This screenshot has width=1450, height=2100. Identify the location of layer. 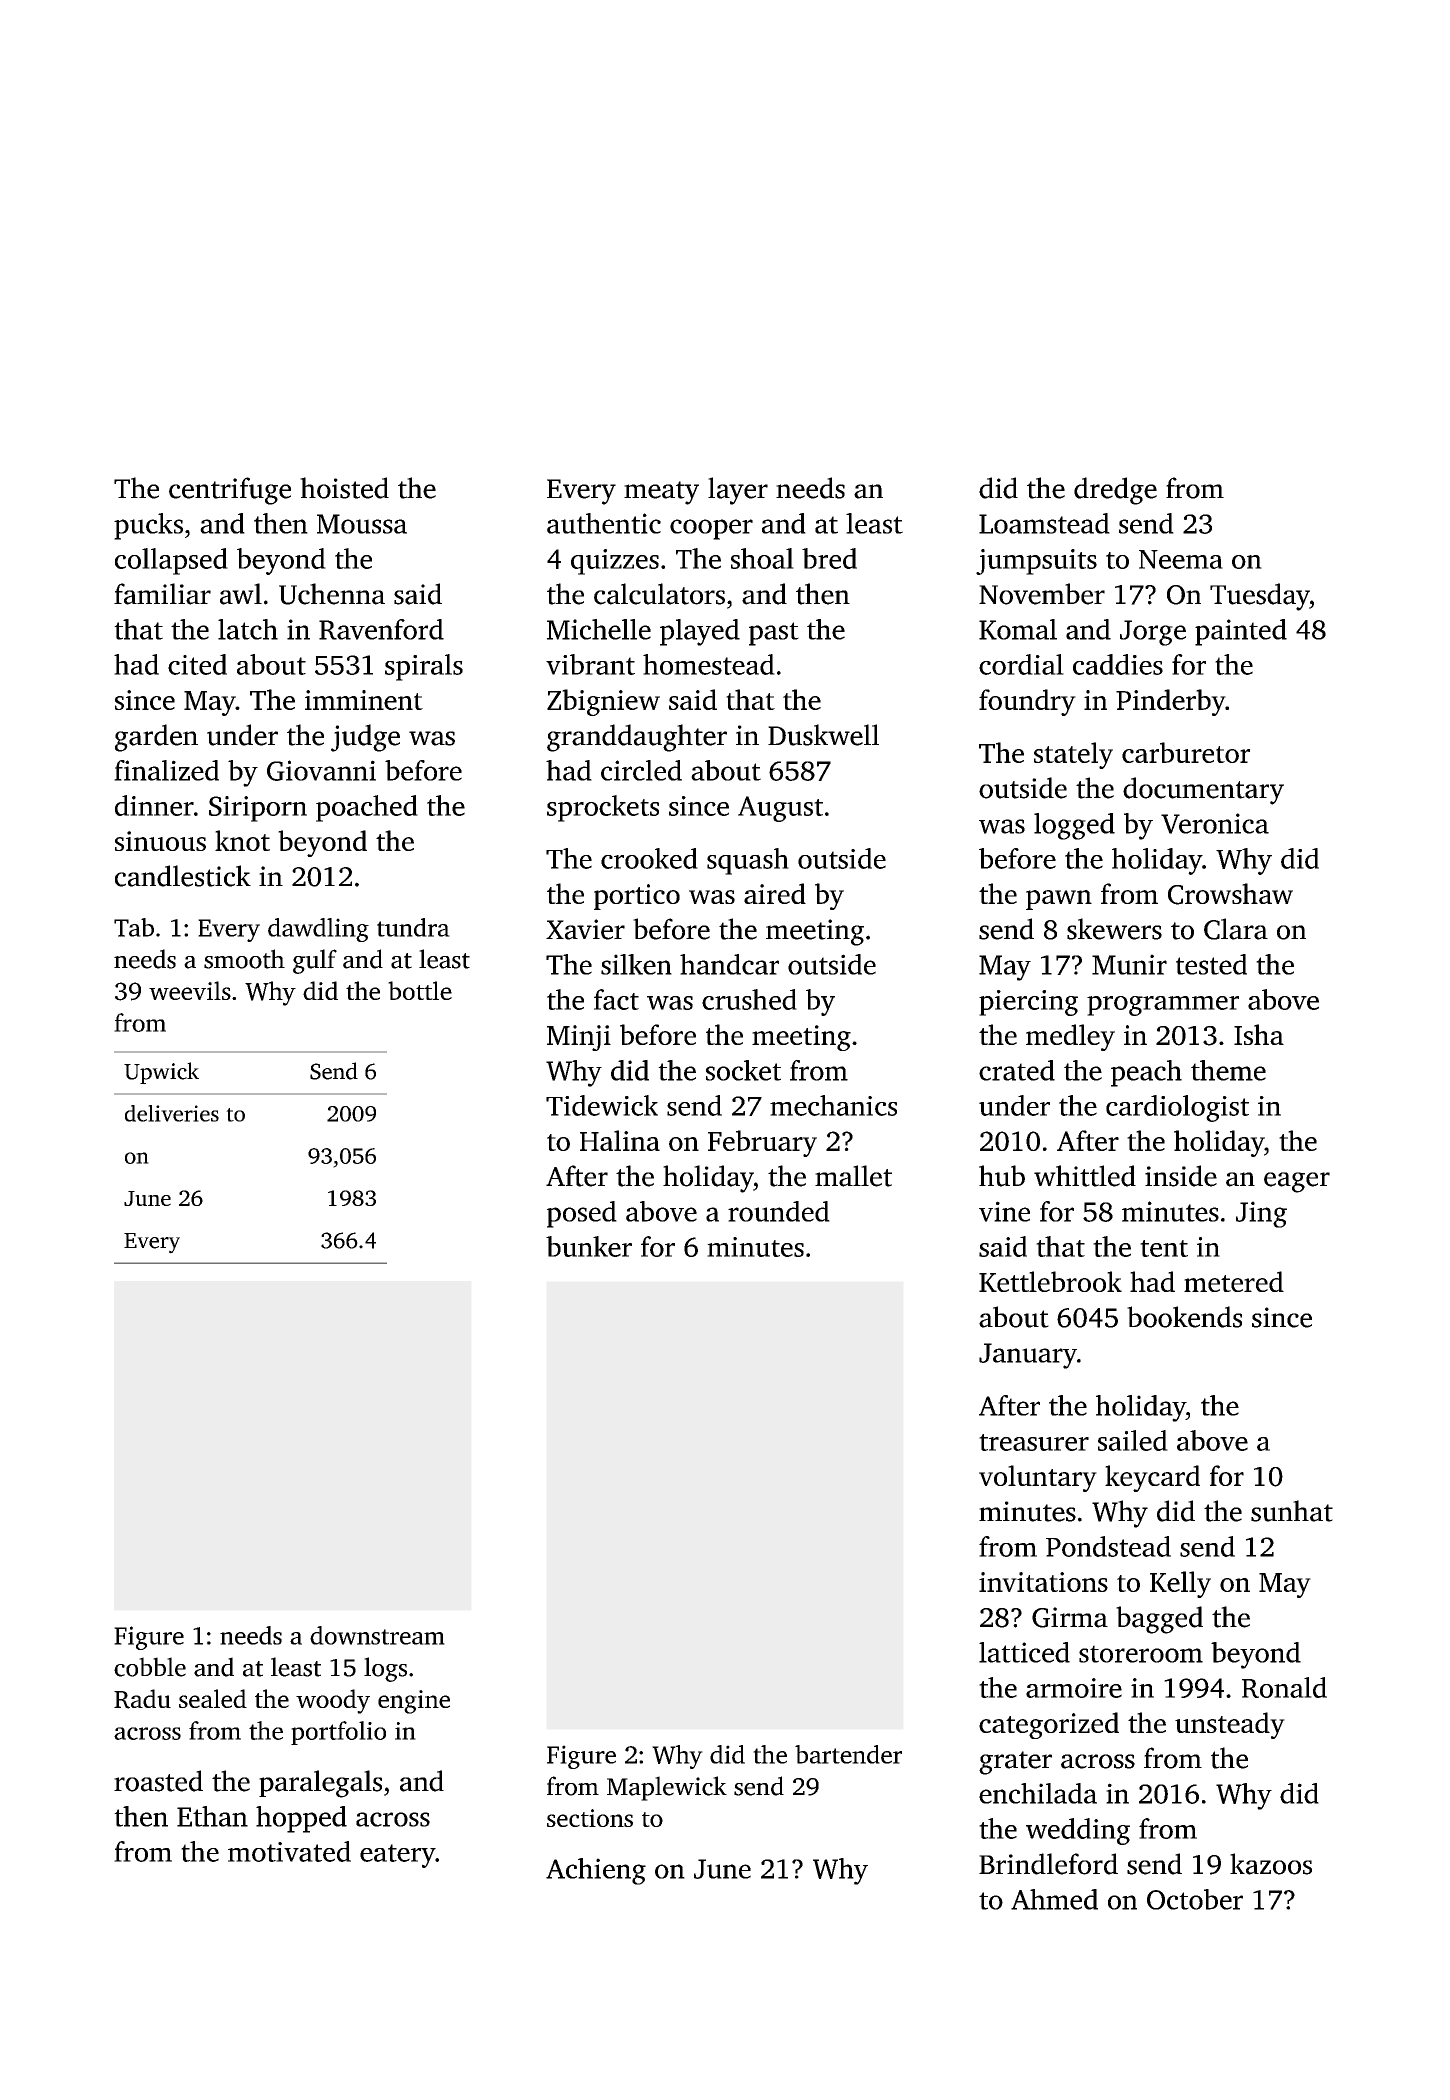
(738, 491).
